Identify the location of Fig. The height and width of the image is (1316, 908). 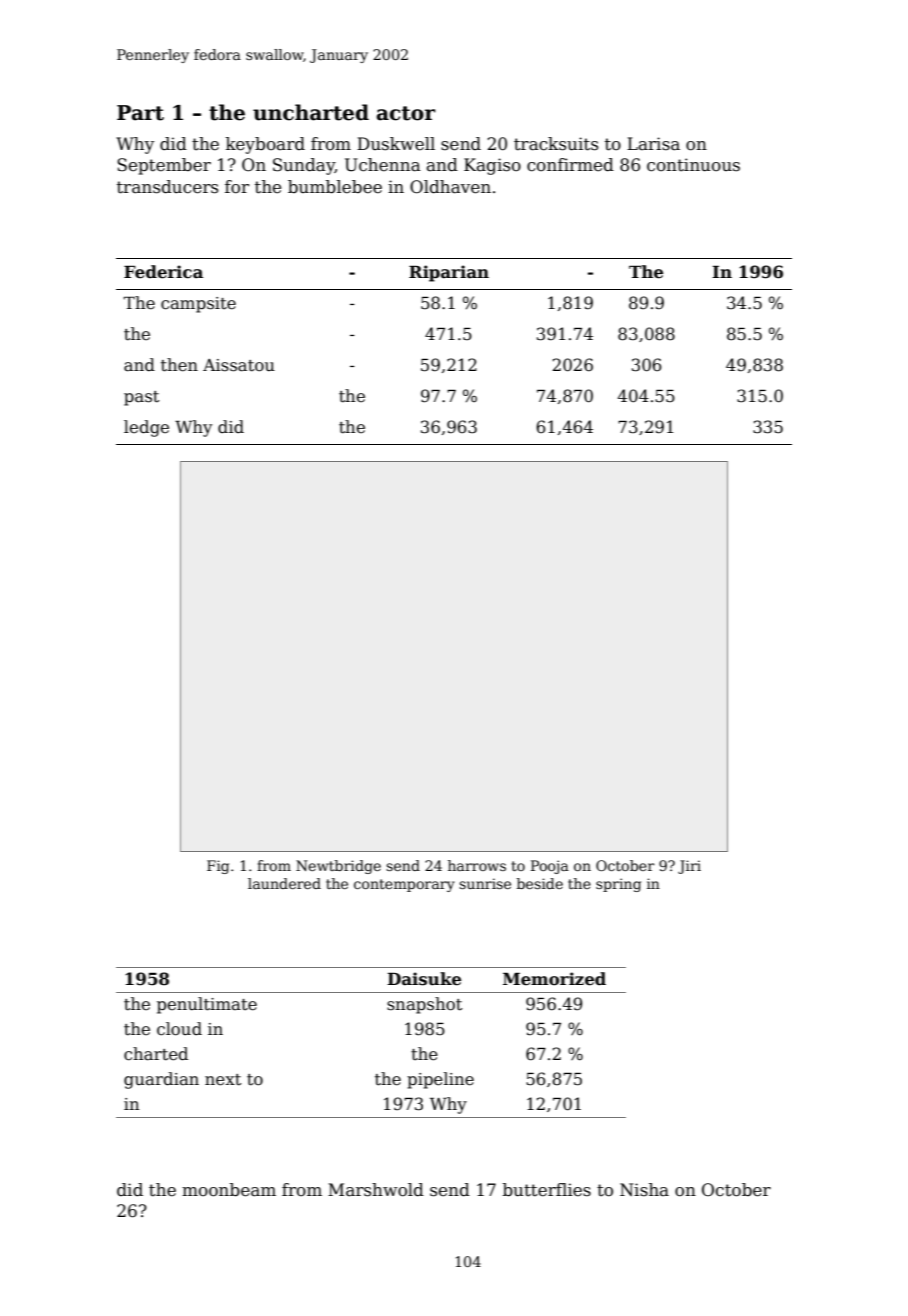
(218, 867).
